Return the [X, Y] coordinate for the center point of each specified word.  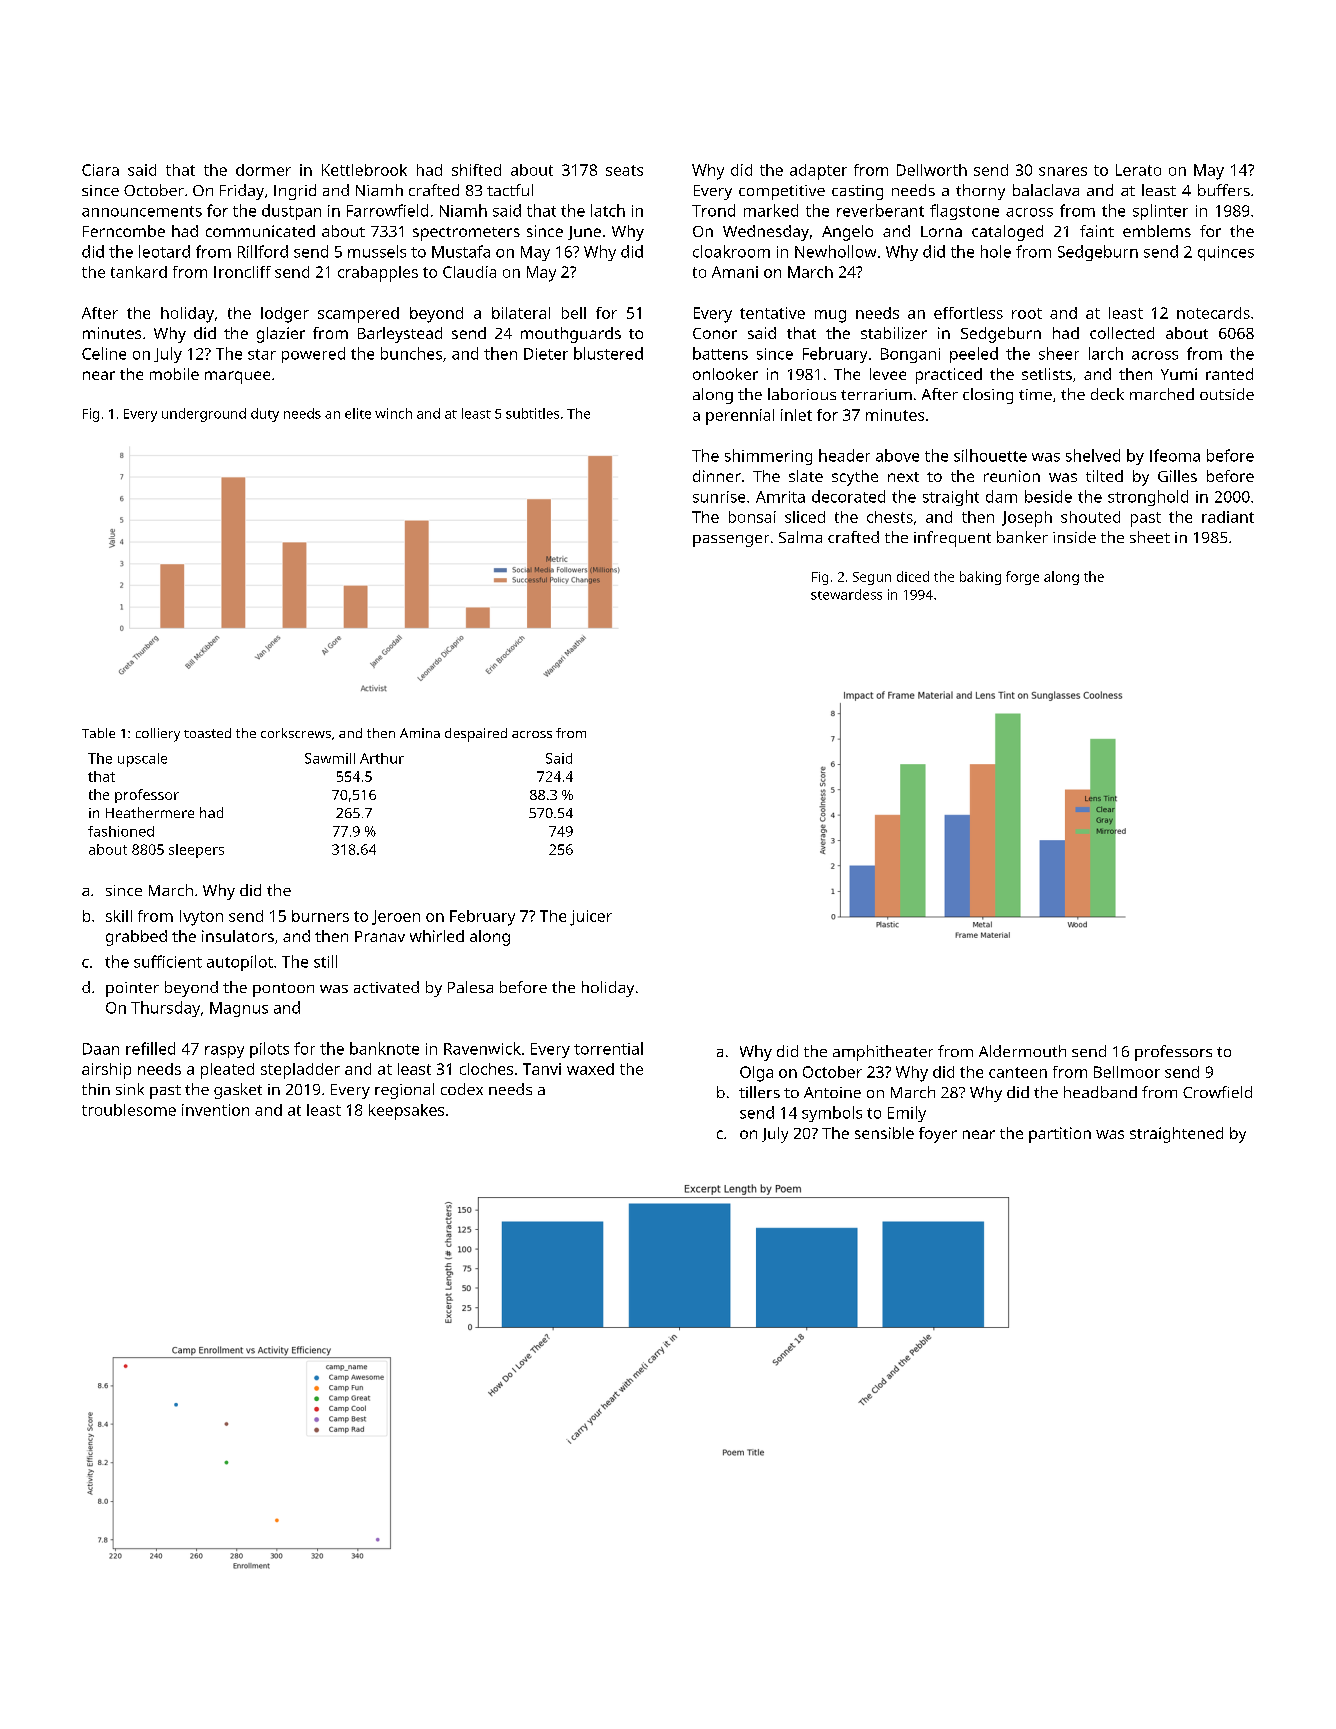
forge [1022, 578]
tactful [510, 190]
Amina [420, 733]
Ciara [100, 170]
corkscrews [296, 733]
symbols [832, 1114]
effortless [968, 313]
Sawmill [330, 758]
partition [1060, 1135]
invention [215, 1110]
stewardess [846, 594]
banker [1022, 537]
